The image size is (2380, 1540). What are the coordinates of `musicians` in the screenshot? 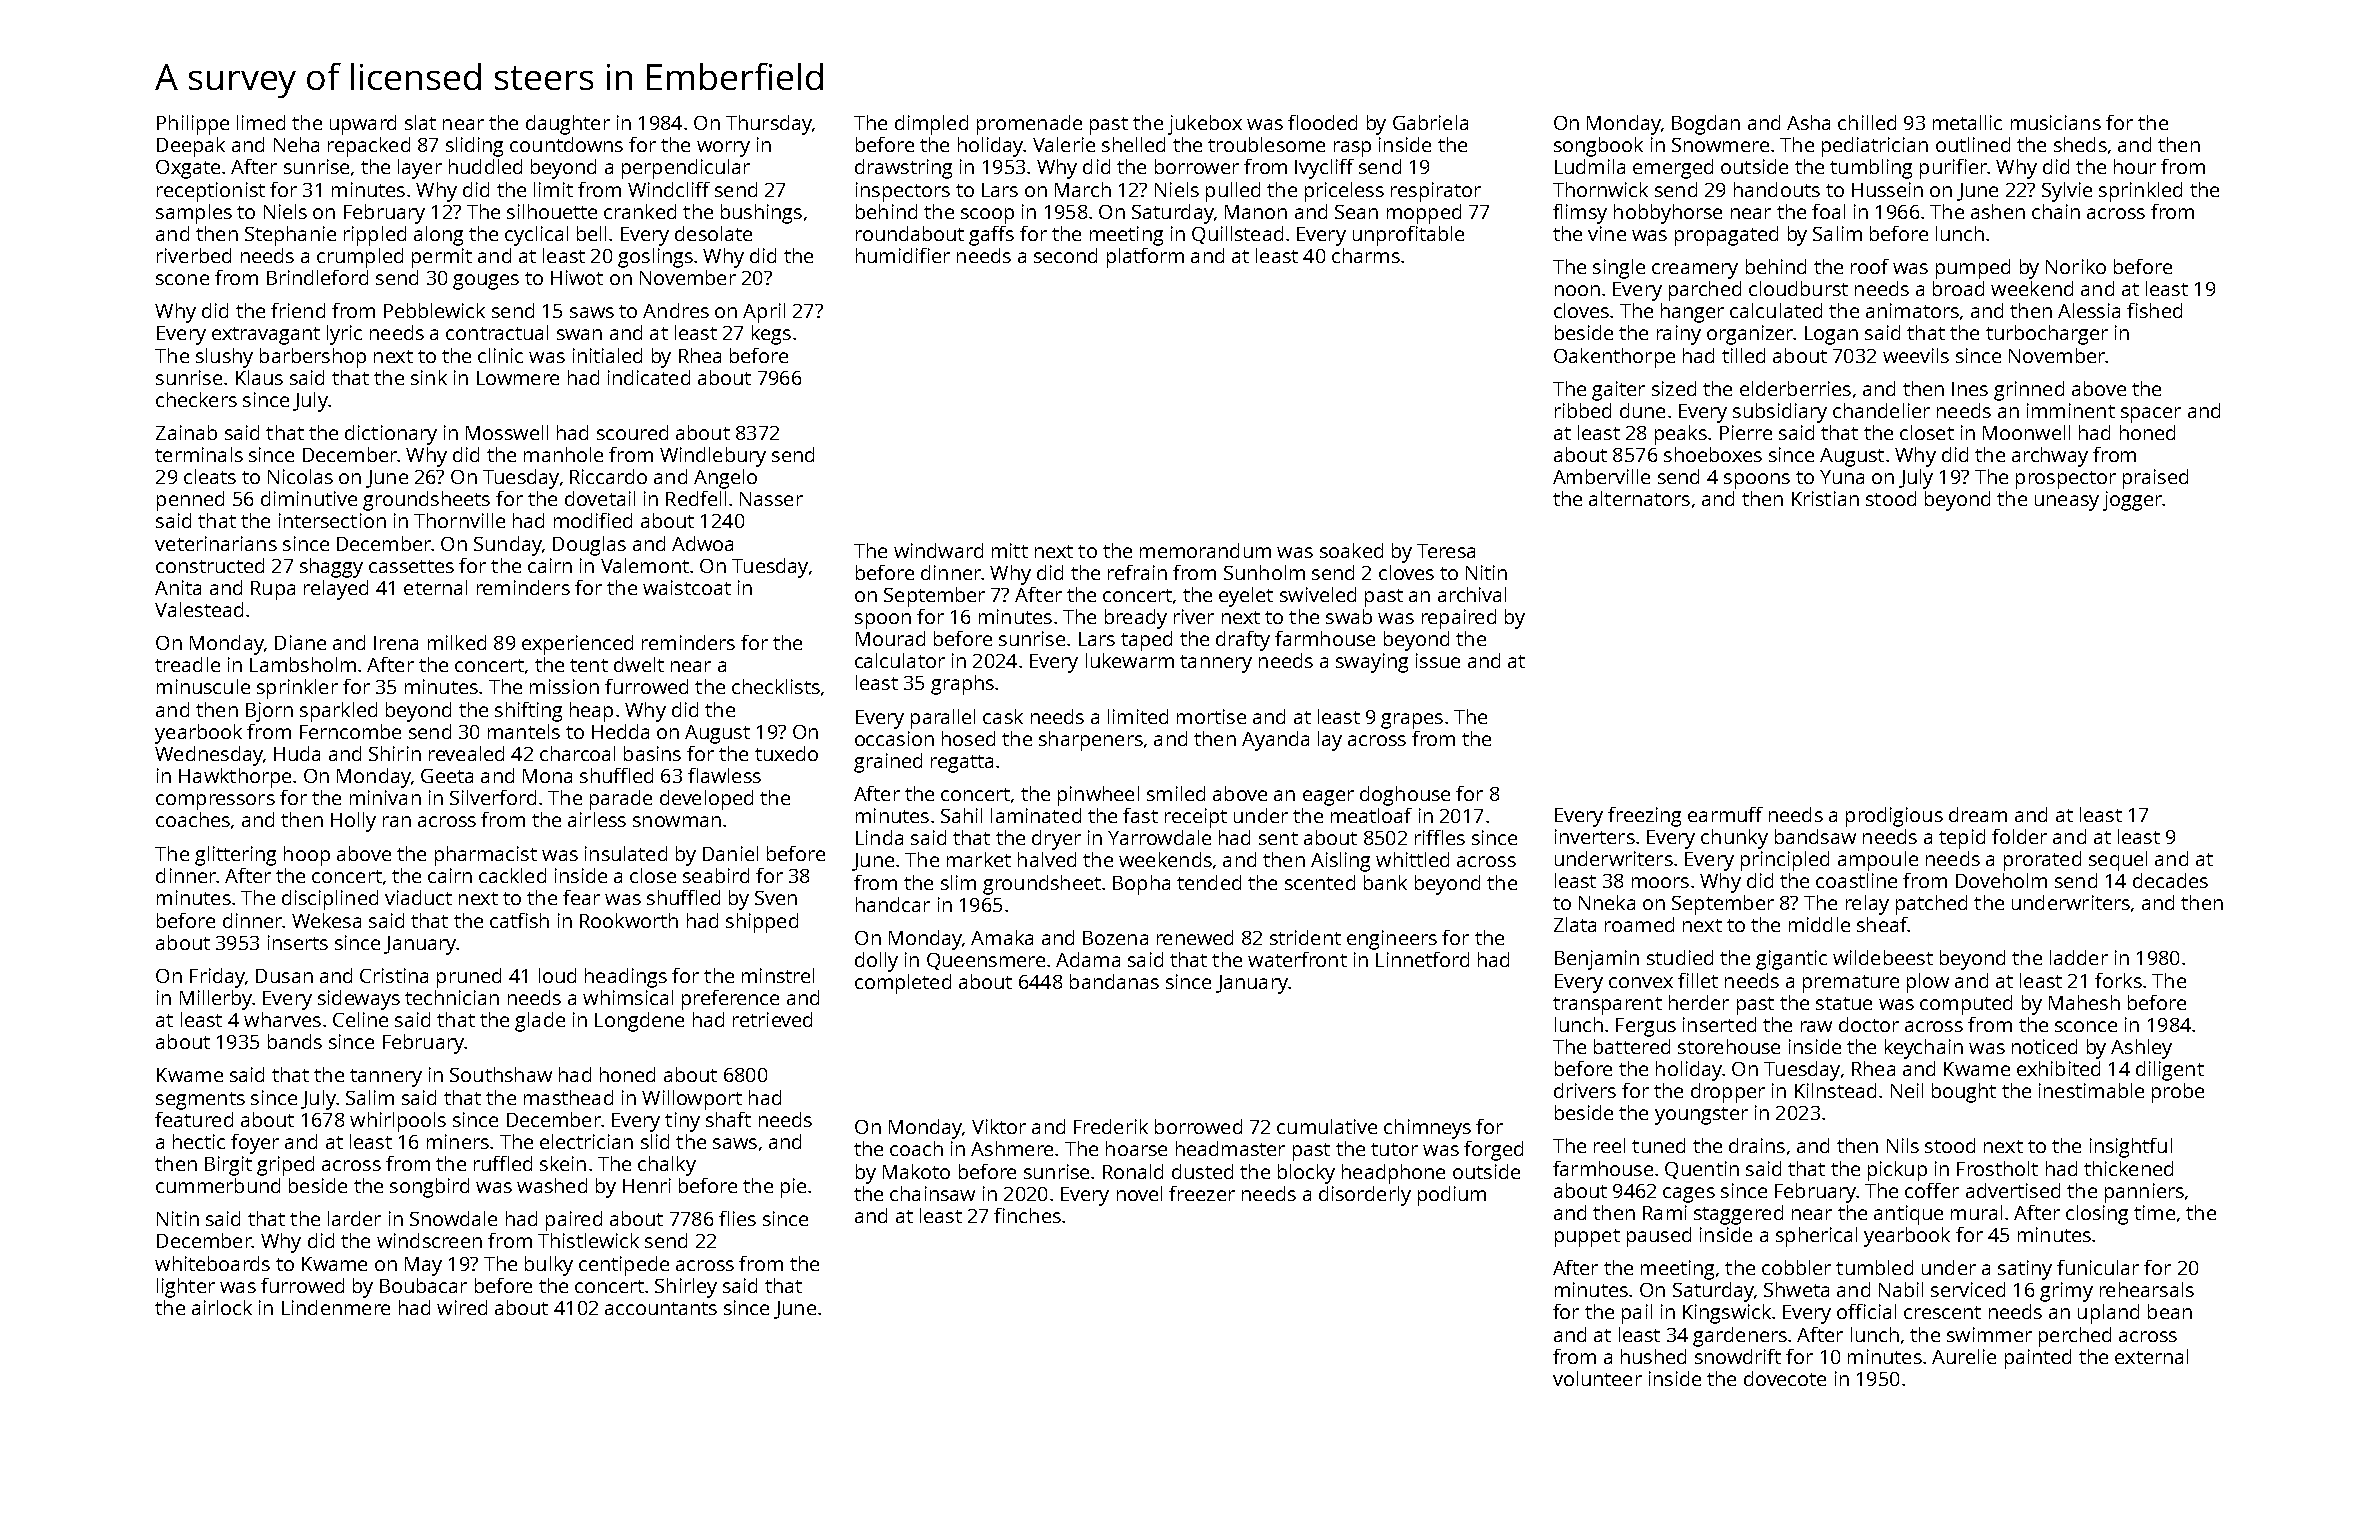 It's located at (2056, 122).
